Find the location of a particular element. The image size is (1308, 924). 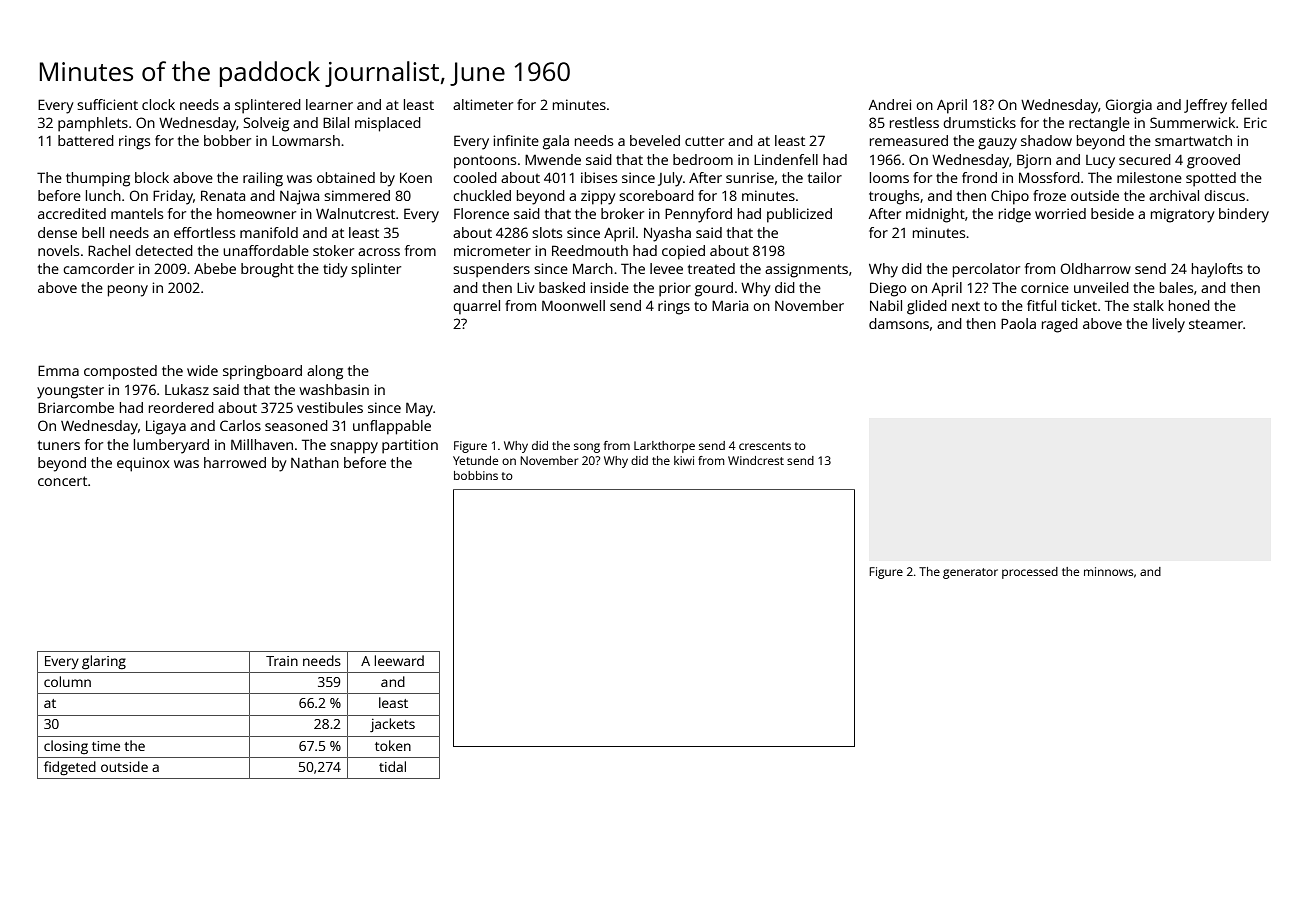

railing is located at coordinates (263, 179).
